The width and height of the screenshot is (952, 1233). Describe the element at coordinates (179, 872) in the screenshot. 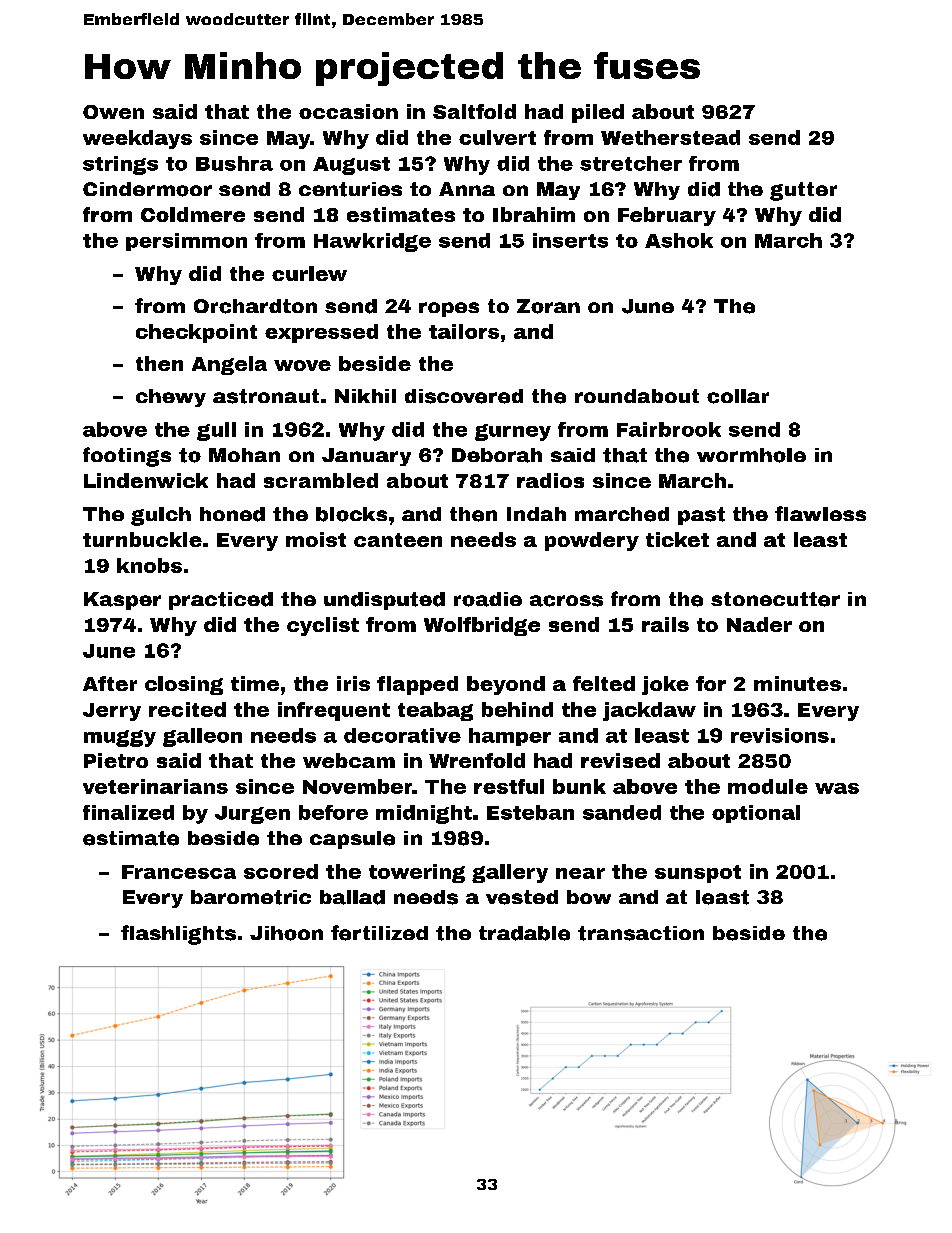

I see `Francesca` at that location.
